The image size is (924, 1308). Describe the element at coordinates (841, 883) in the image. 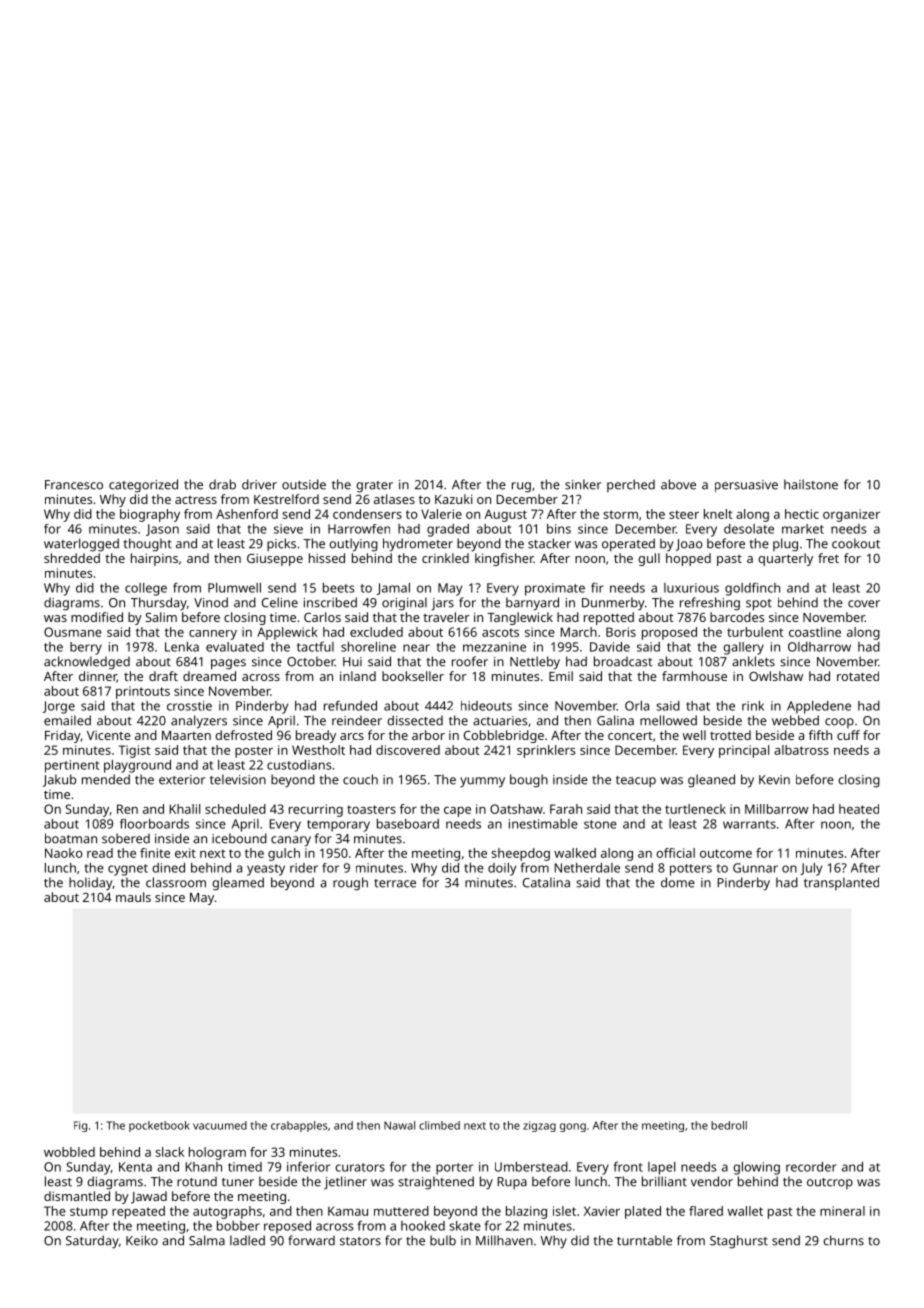

I see `transplanted` at that location.
